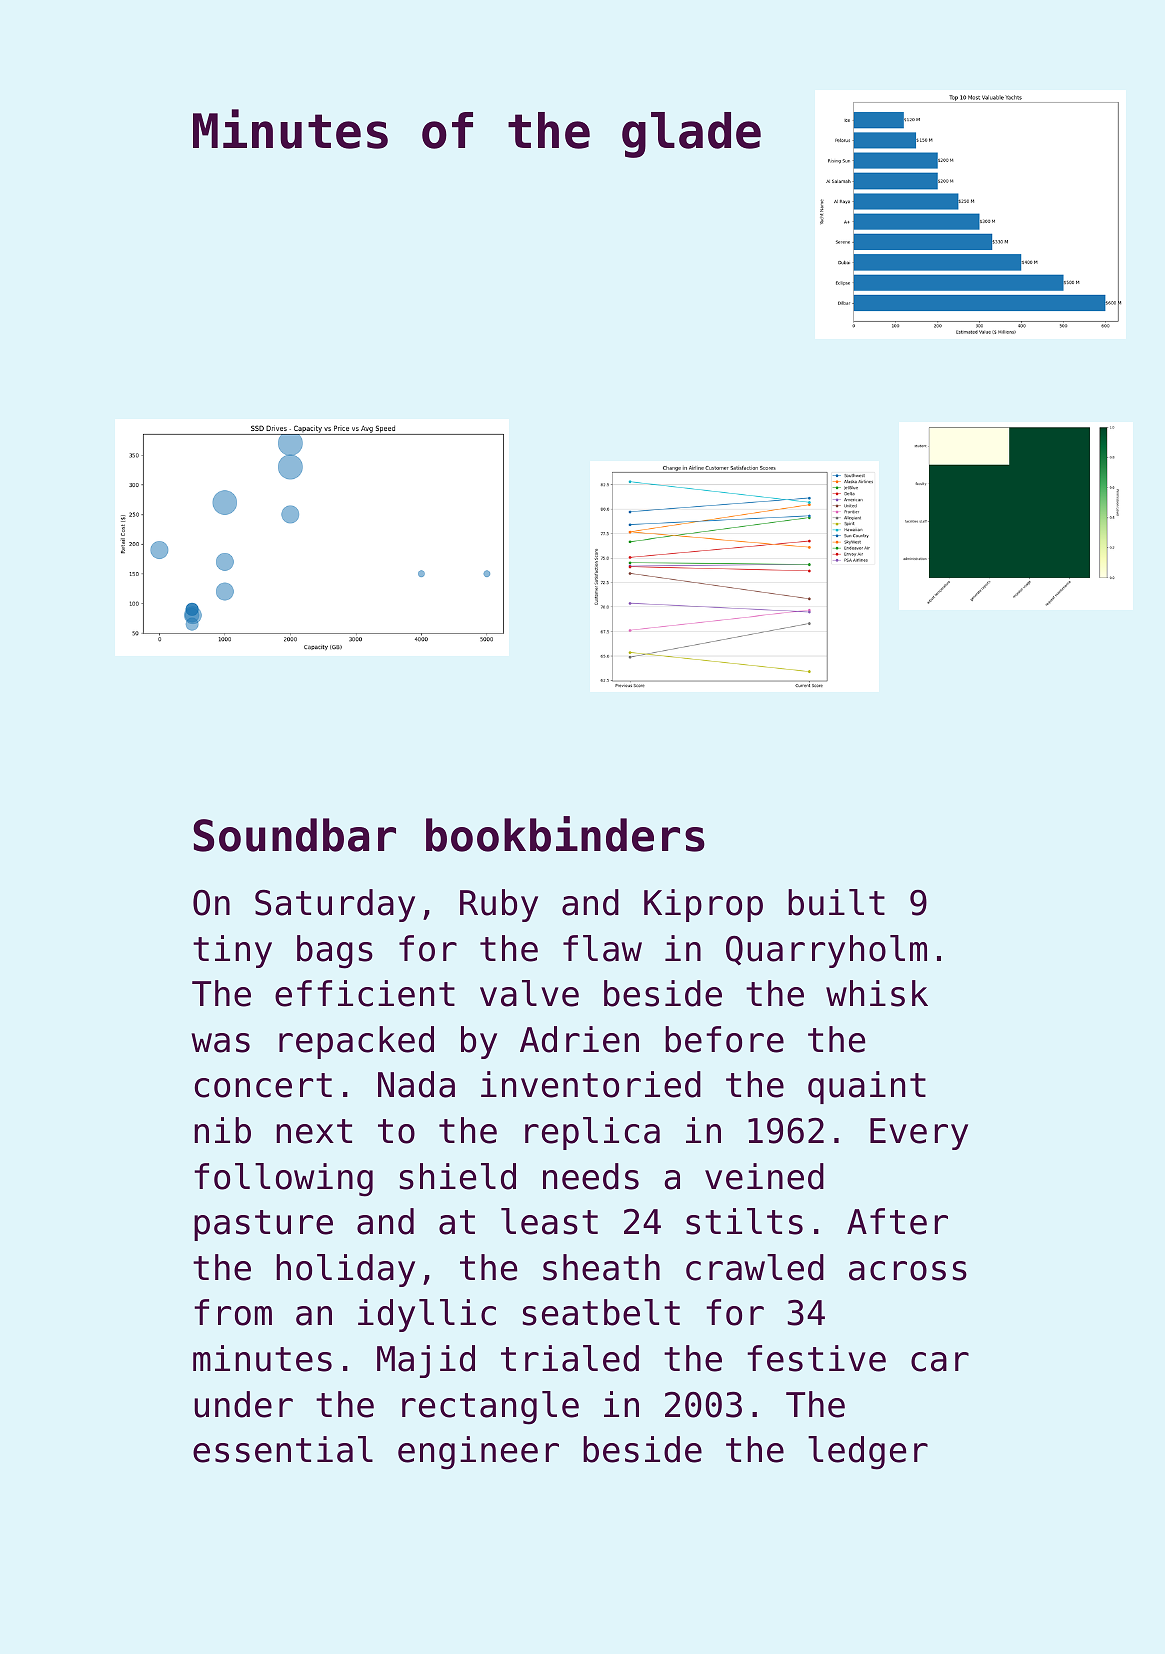 Image resolution: width=1165 pixels, height=1654 pixels. Describe the element at coordinates (478, 1453) in the screenshot. I see `engineer` at that location.
